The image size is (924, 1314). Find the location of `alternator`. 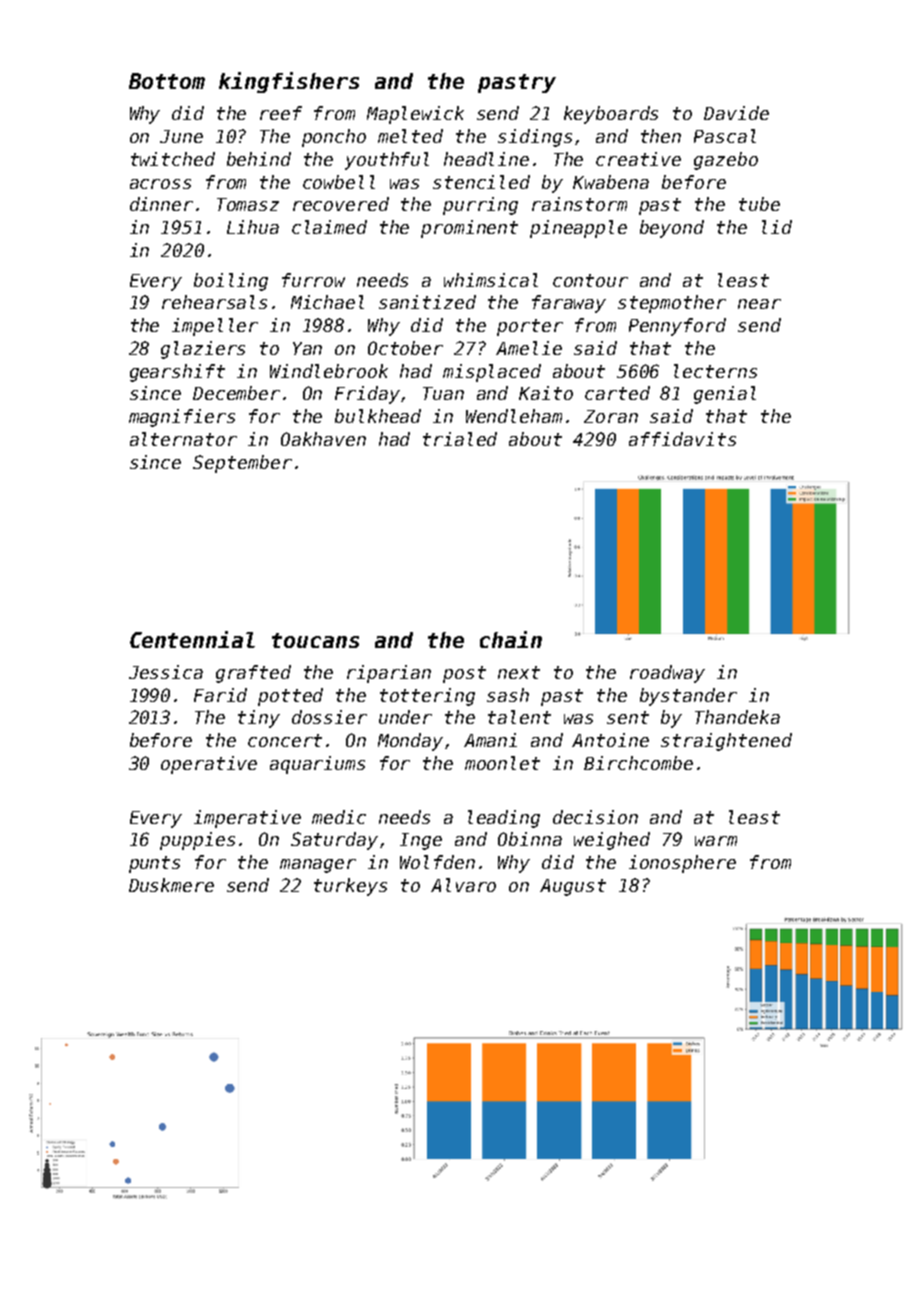

alternator is located at coordinates (183, 439).
